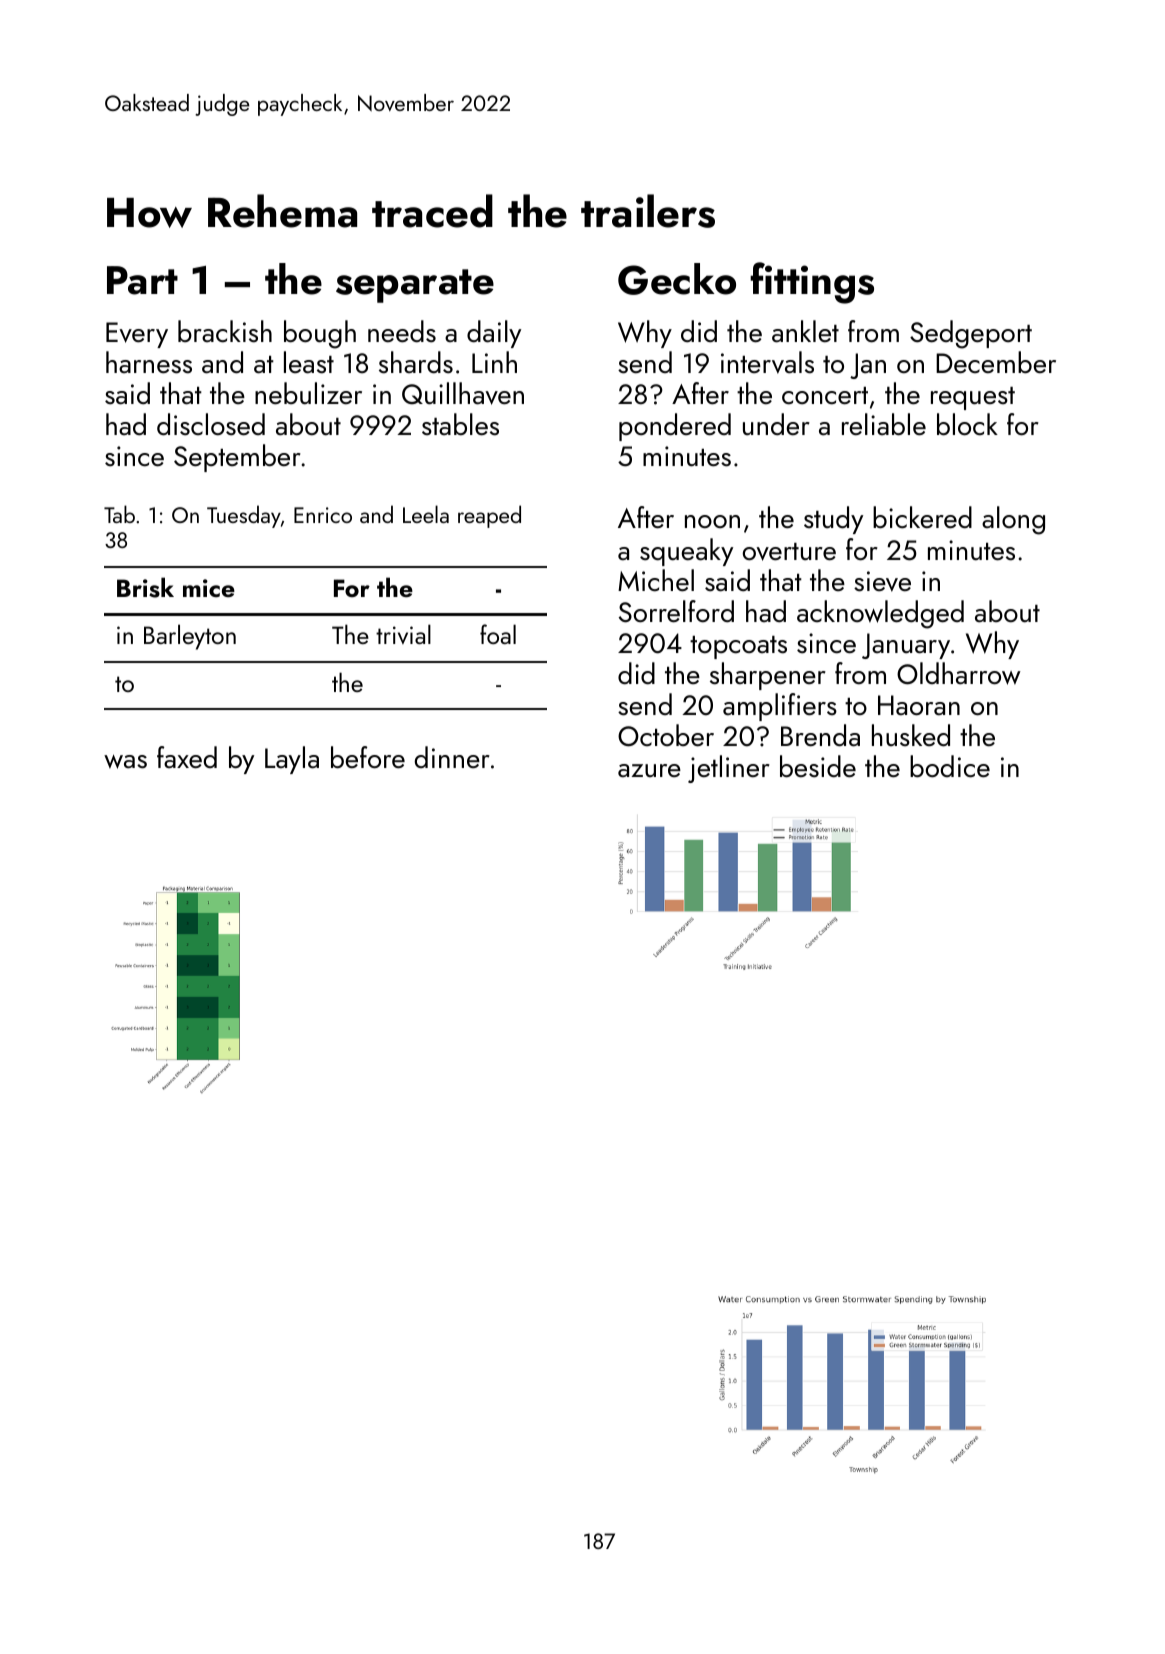 The image size is (1165, 1654). What do you see at coordinates (675, 427) in the page?
I see `pondered` at bounding box center [675, 427].
